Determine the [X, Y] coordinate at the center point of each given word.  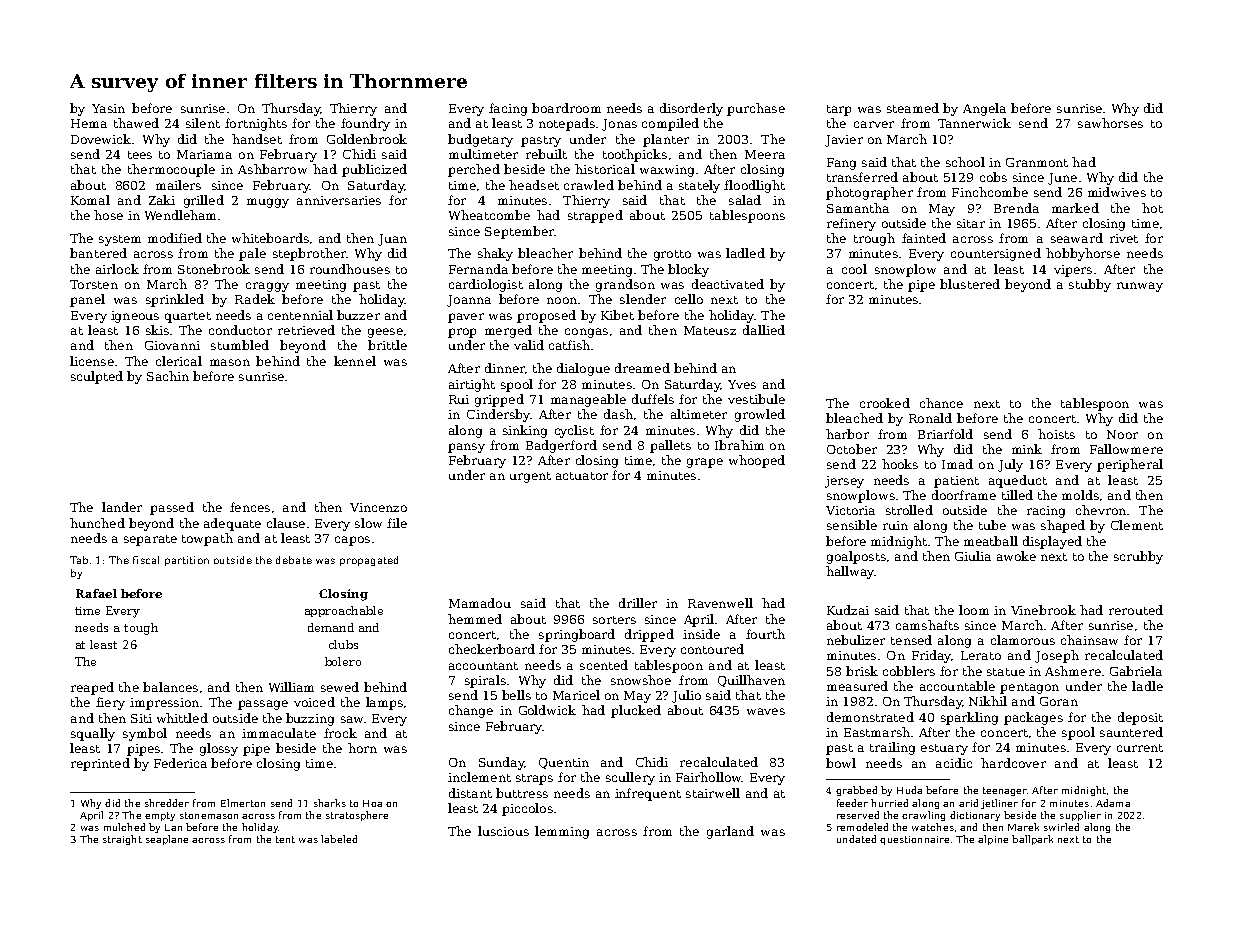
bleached [854, 418]
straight [122, 840]
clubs [343, 644]
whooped [757, 461]
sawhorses [1110, 123]
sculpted [97, 377]
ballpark [1032, 840]
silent [203, 123]
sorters [614, 620]
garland [730, 832]
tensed [911, 640]
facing [508, 109]
